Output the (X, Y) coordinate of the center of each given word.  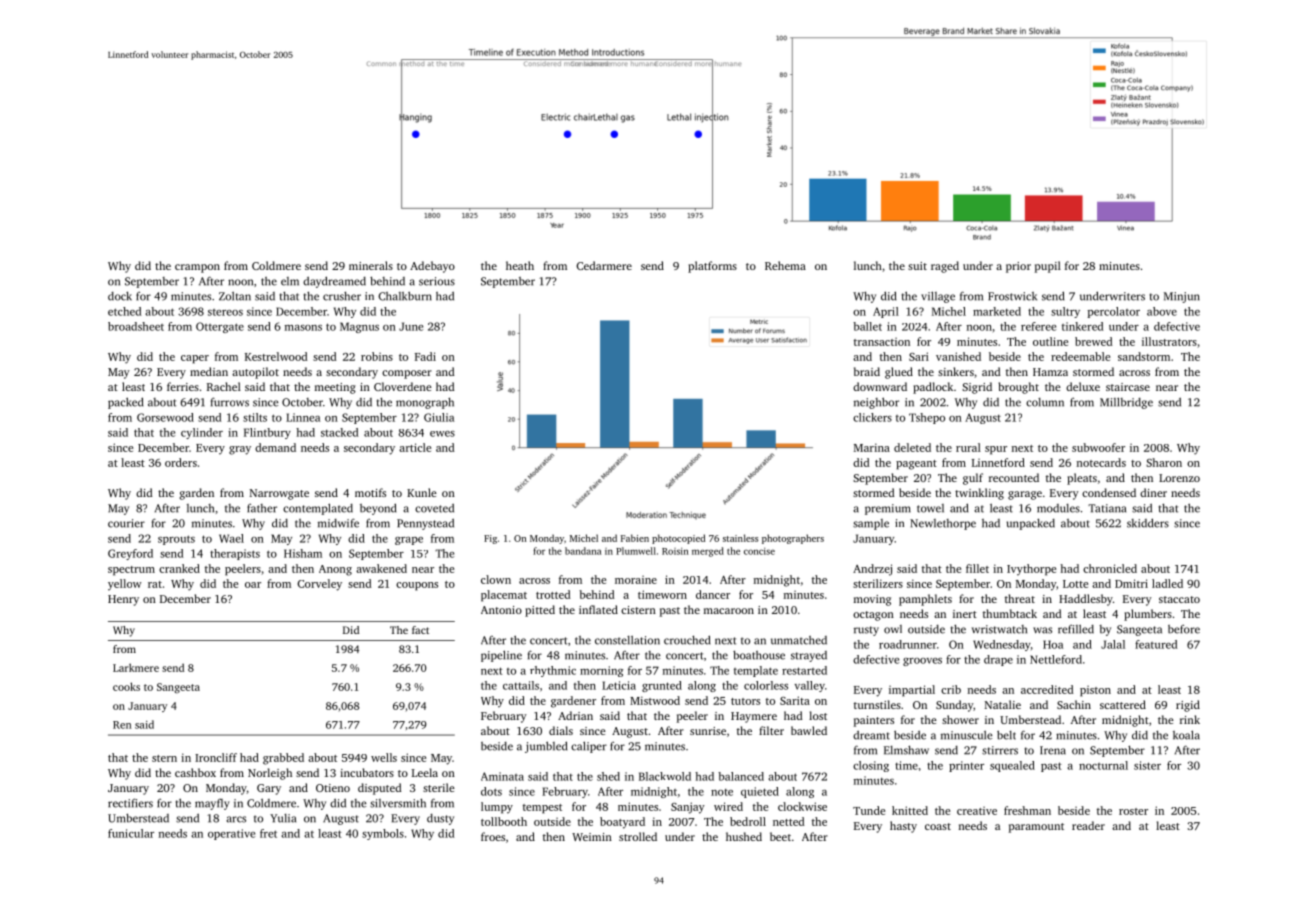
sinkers (956, 371)
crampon (197, 268)
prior (1018, 267)
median (209, 371)
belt (1006, 735)
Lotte (1075, 584)
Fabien (635, 538)
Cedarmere (604, 265)
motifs (370, 492)
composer (407, 374)
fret (268, 833)
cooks (126, 686)
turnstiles (877, 704)
